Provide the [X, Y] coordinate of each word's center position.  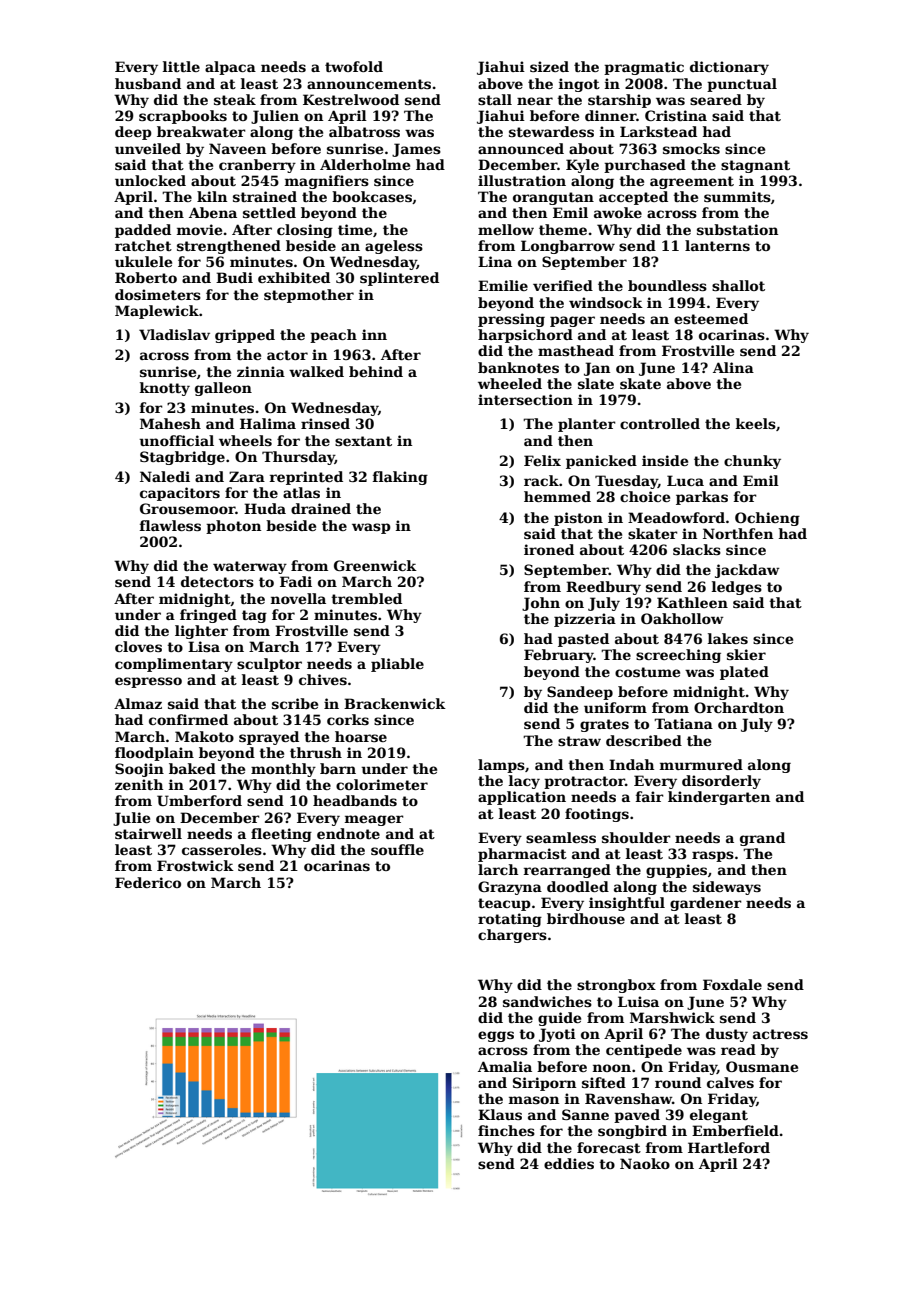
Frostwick [195, 865]
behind [376, 371]
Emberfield [735, 1130]
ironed [549, 549]
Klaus [500, 1114]
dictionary [729, 68]
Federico [148, 882]
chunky [752, 462]
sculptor [269, 665]
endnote [348, 833]
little [181, 66]
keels [756, 423]
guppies [676, 871]
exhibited [294, 277]
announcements [369, 84]
